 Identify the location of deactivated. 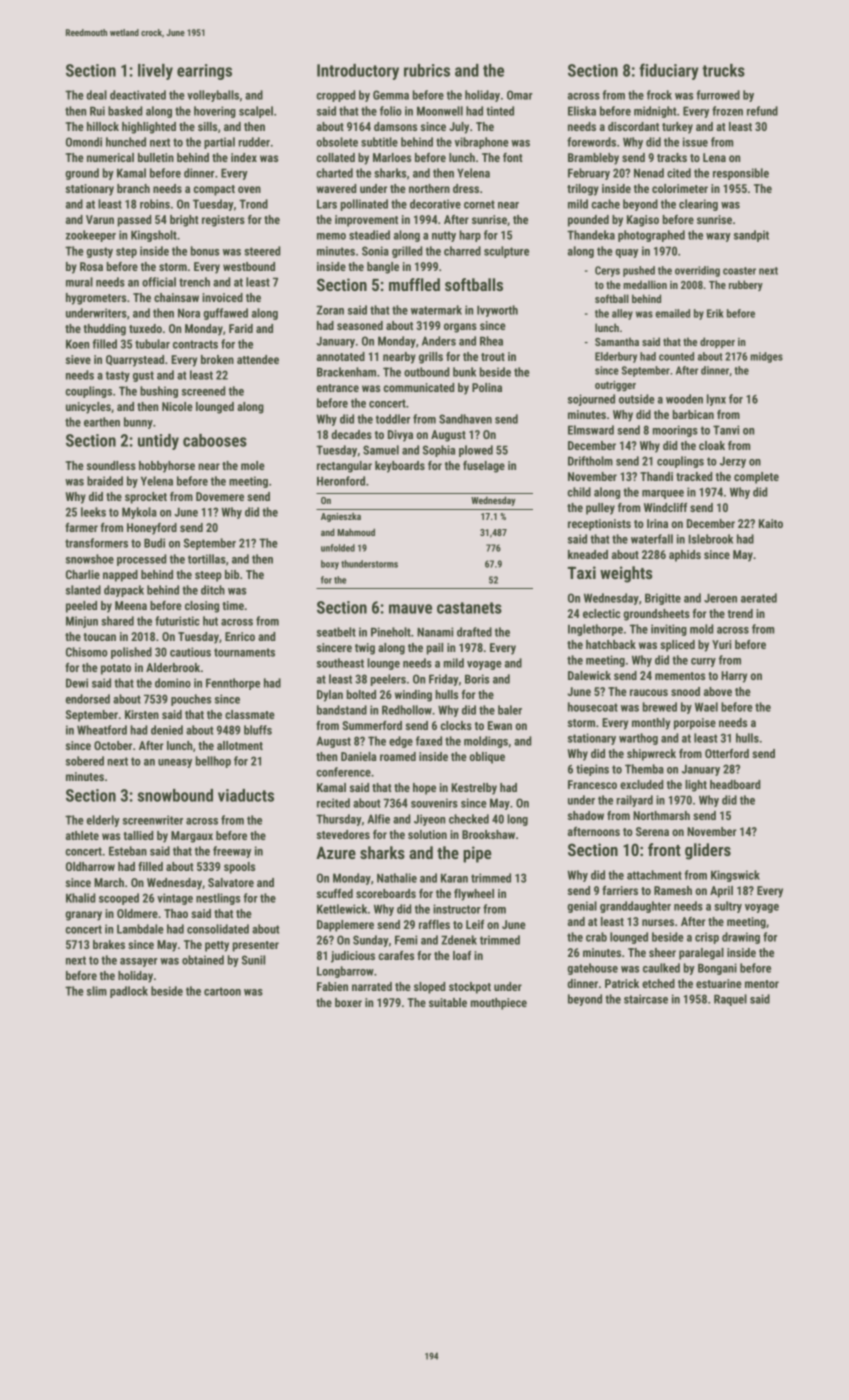
(138, 95).
